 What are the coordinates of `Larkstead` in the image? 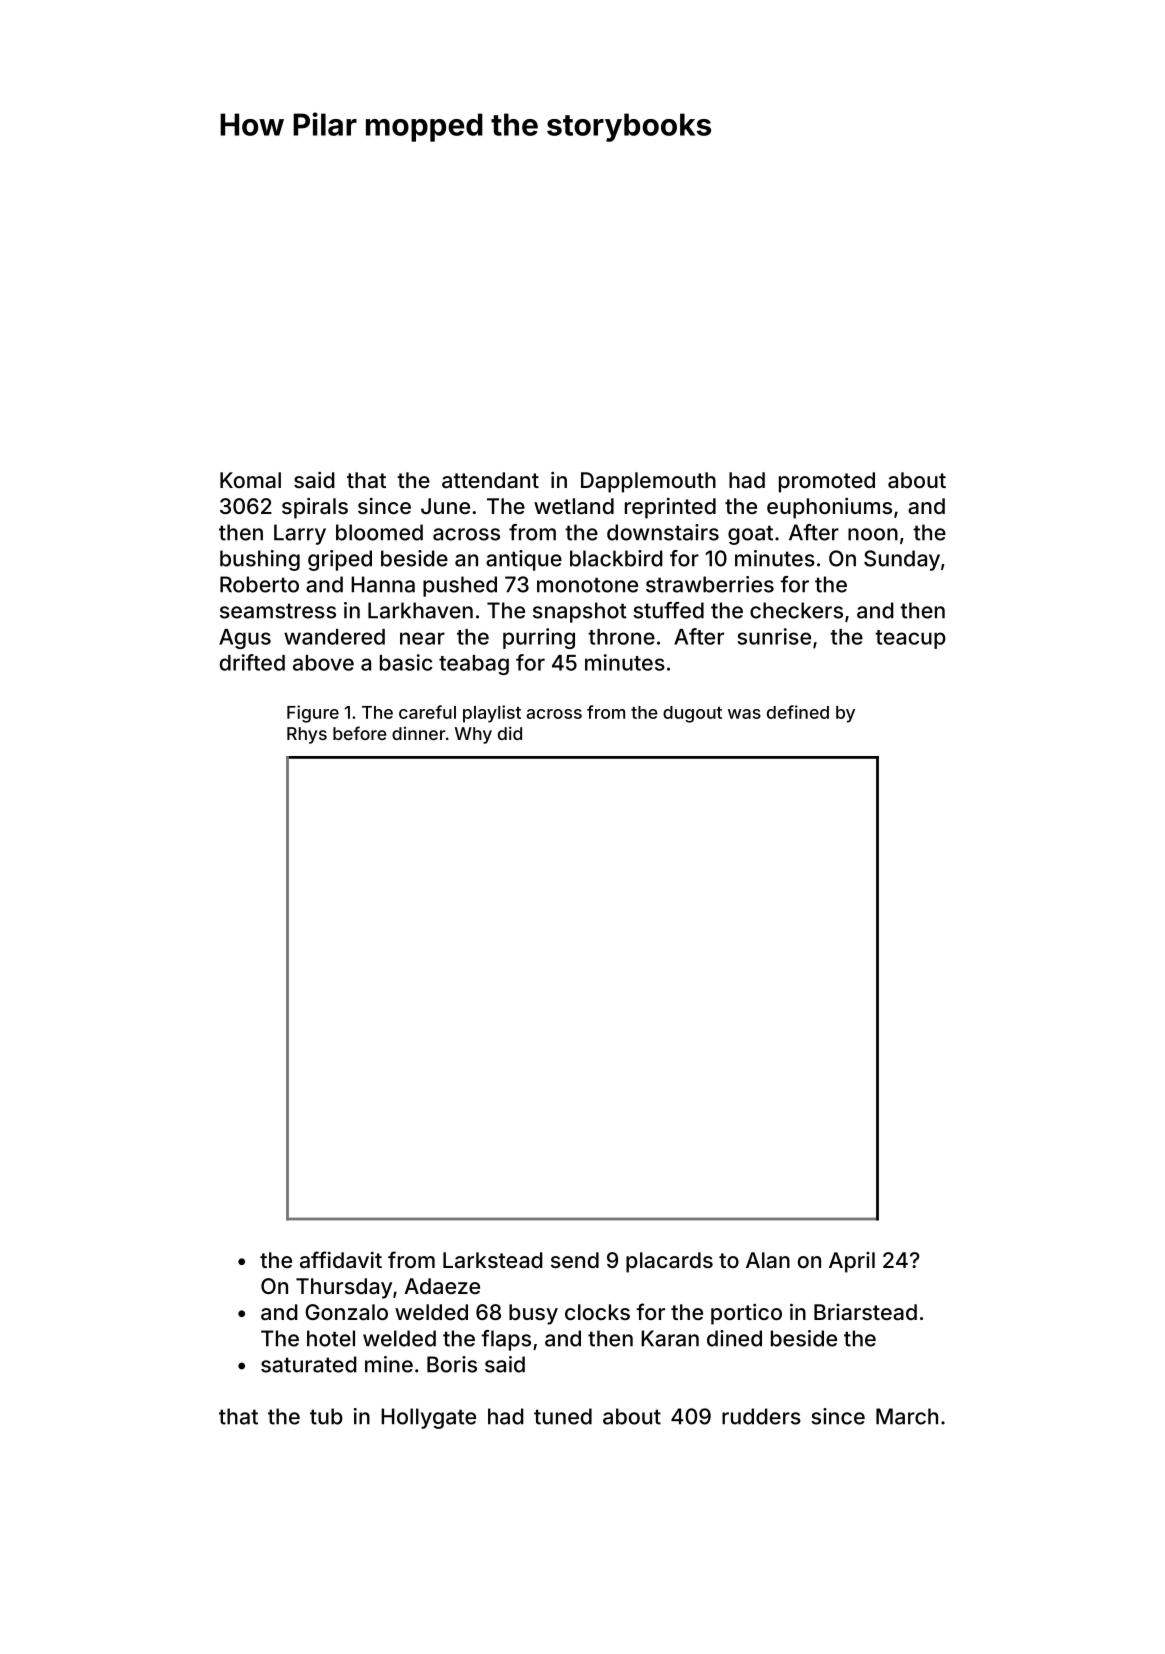 It's located at (493, 1260).
